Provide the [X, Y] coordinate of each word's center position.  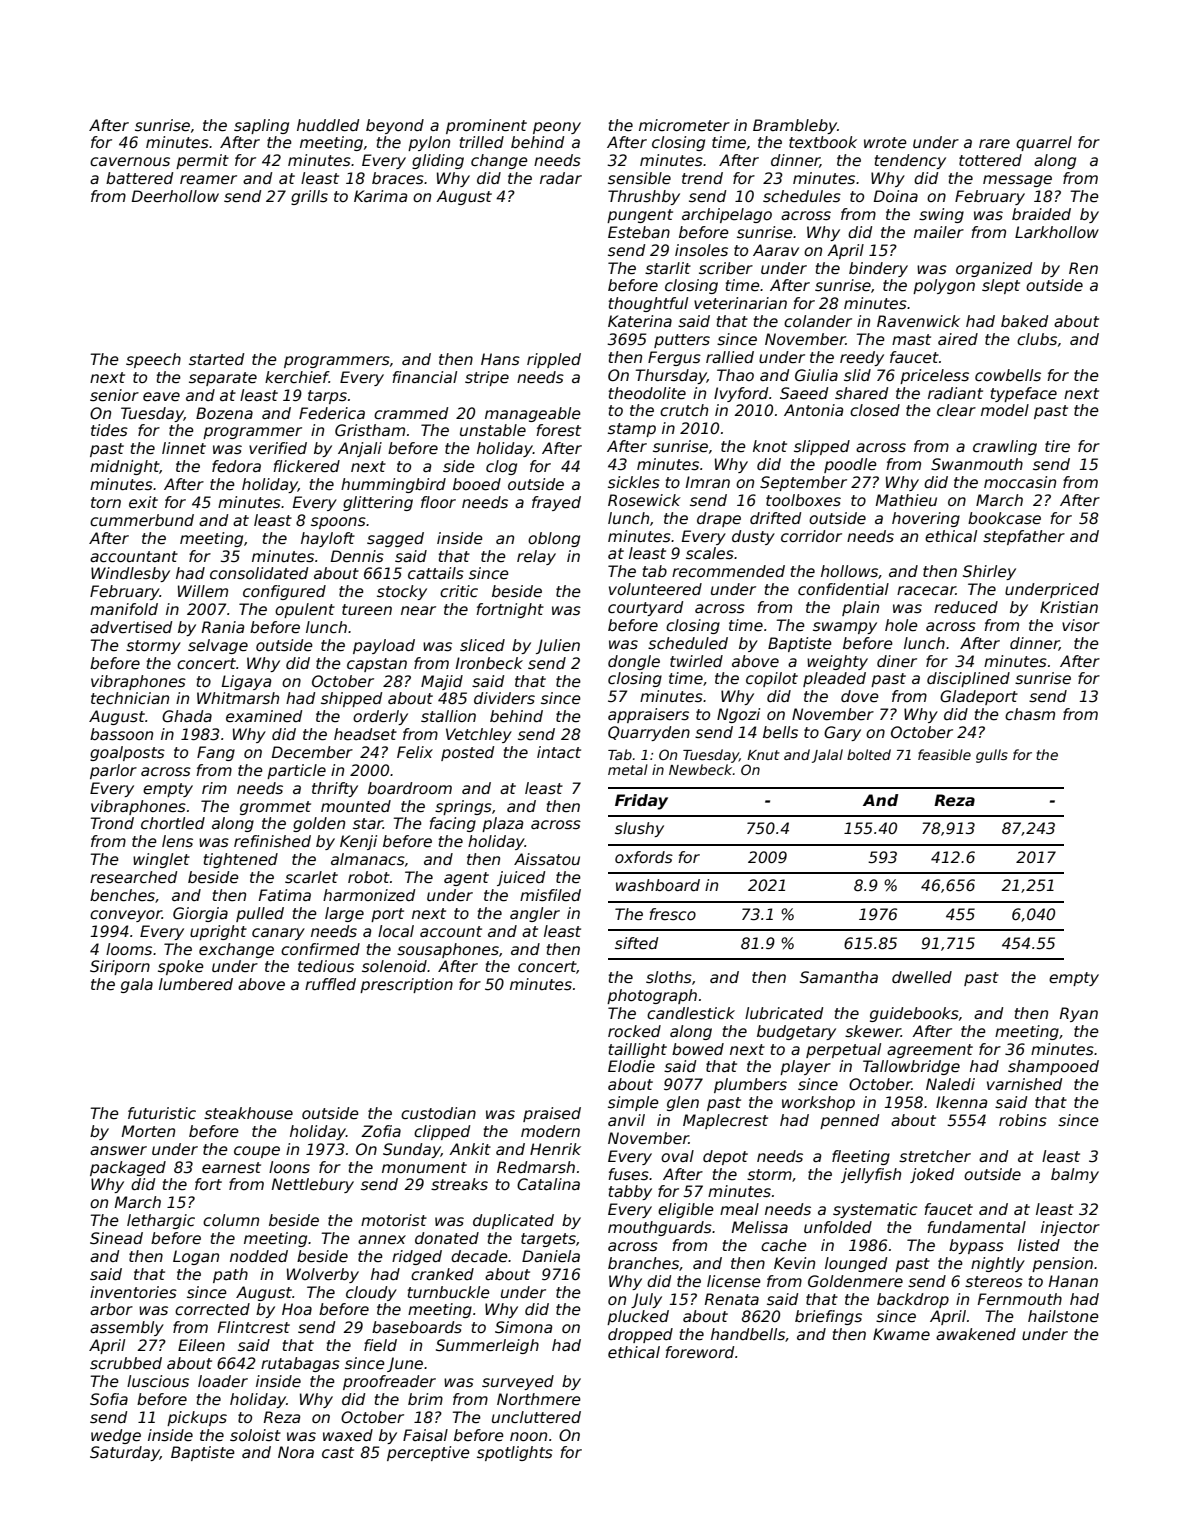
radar [561, 178]
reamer [208, 180]
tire [1057, 446]
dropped [640, 1335]
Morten [148, 1131]
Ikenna [961, 1102]
